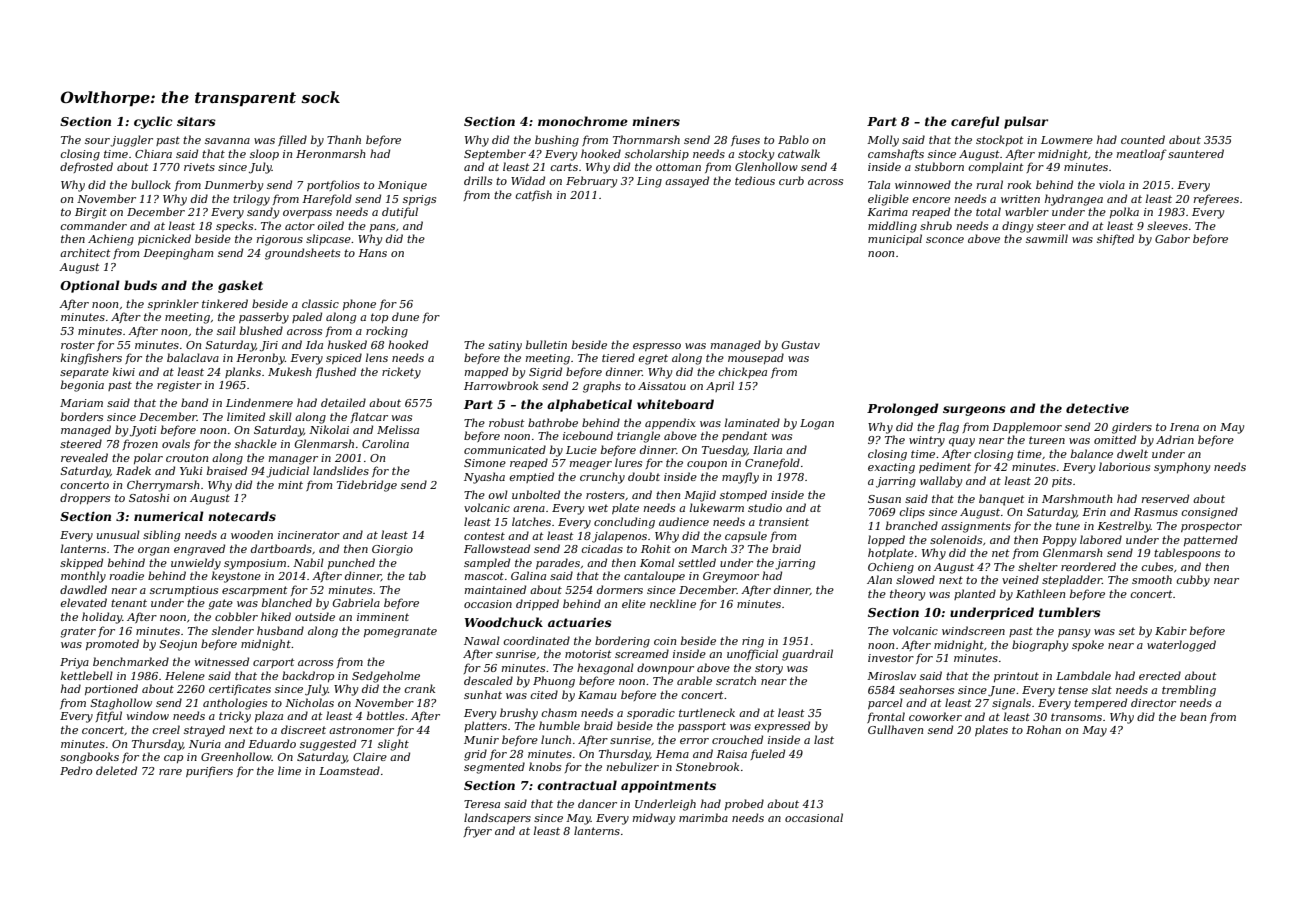 The height and width of the screenshot is (924, 1308). Describe the element at coordinates (536, 494) in the screenshot. I see `unbolted` at that location.
